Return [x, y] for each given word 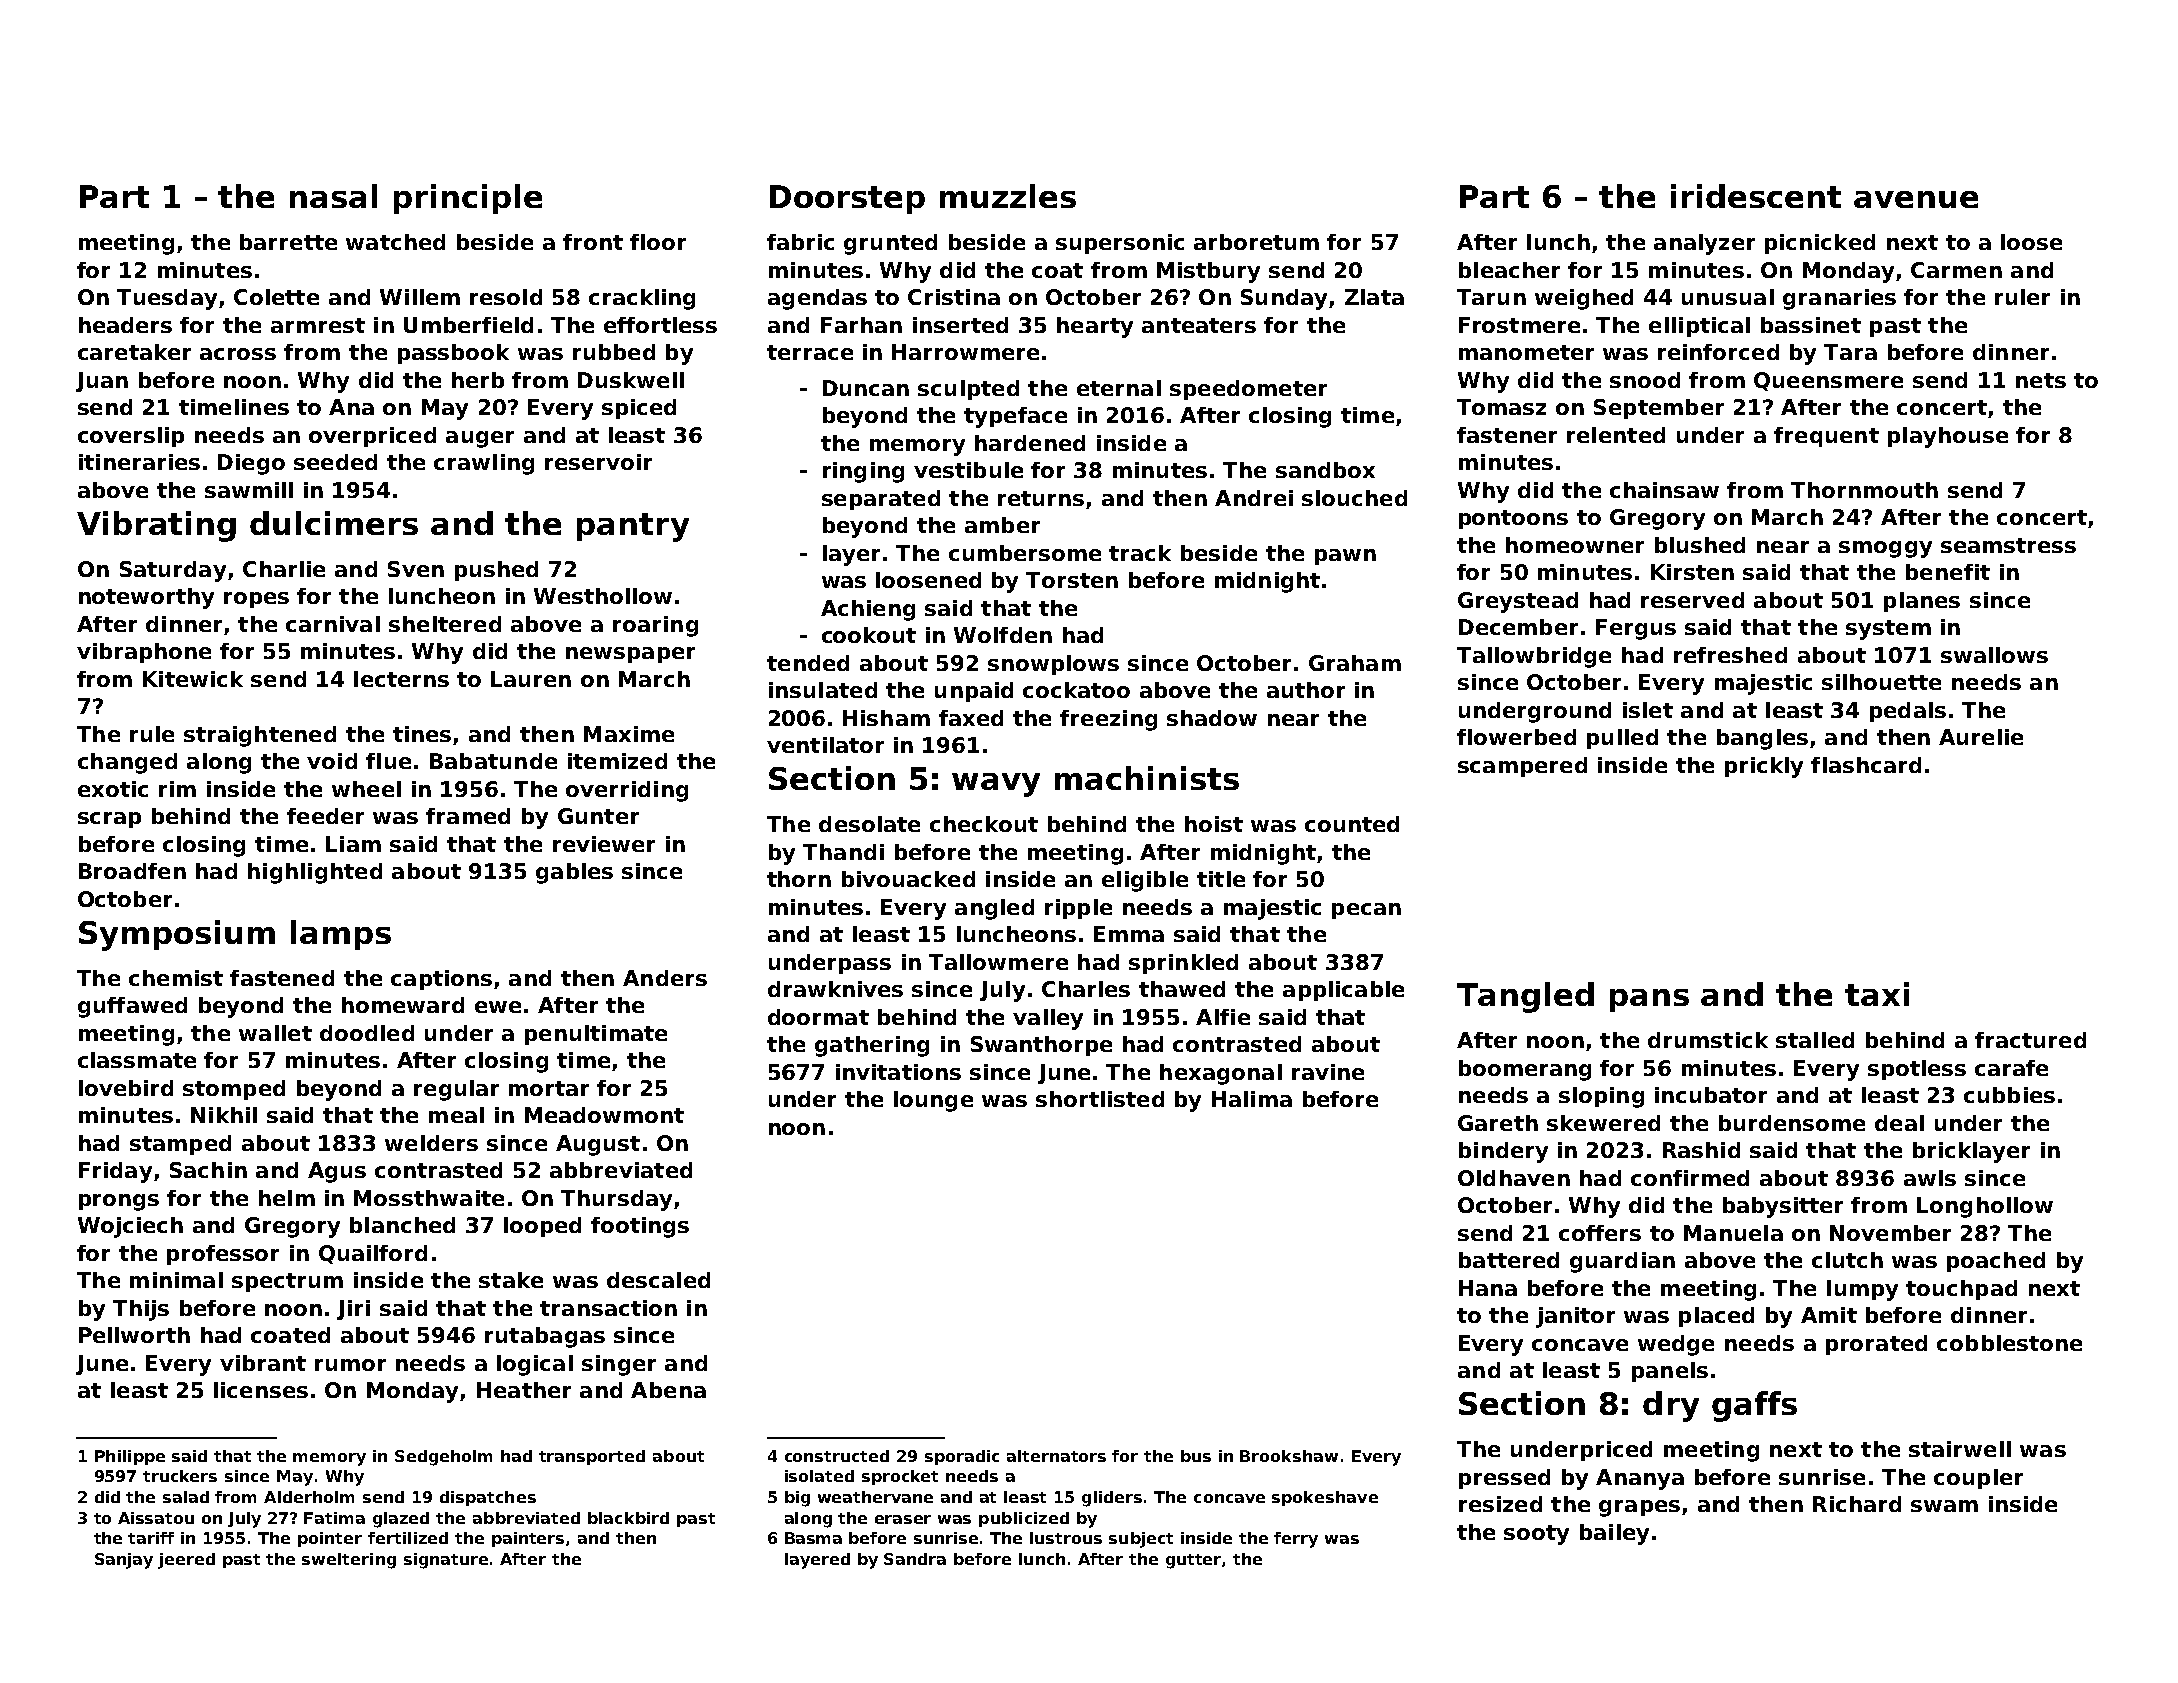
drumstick [1708, 1040]
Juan [102, 382]
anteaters [1199, 325]
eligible [1145, 881]
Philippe [130, 1457]
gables [574, 873]
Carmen [1956, 270]
